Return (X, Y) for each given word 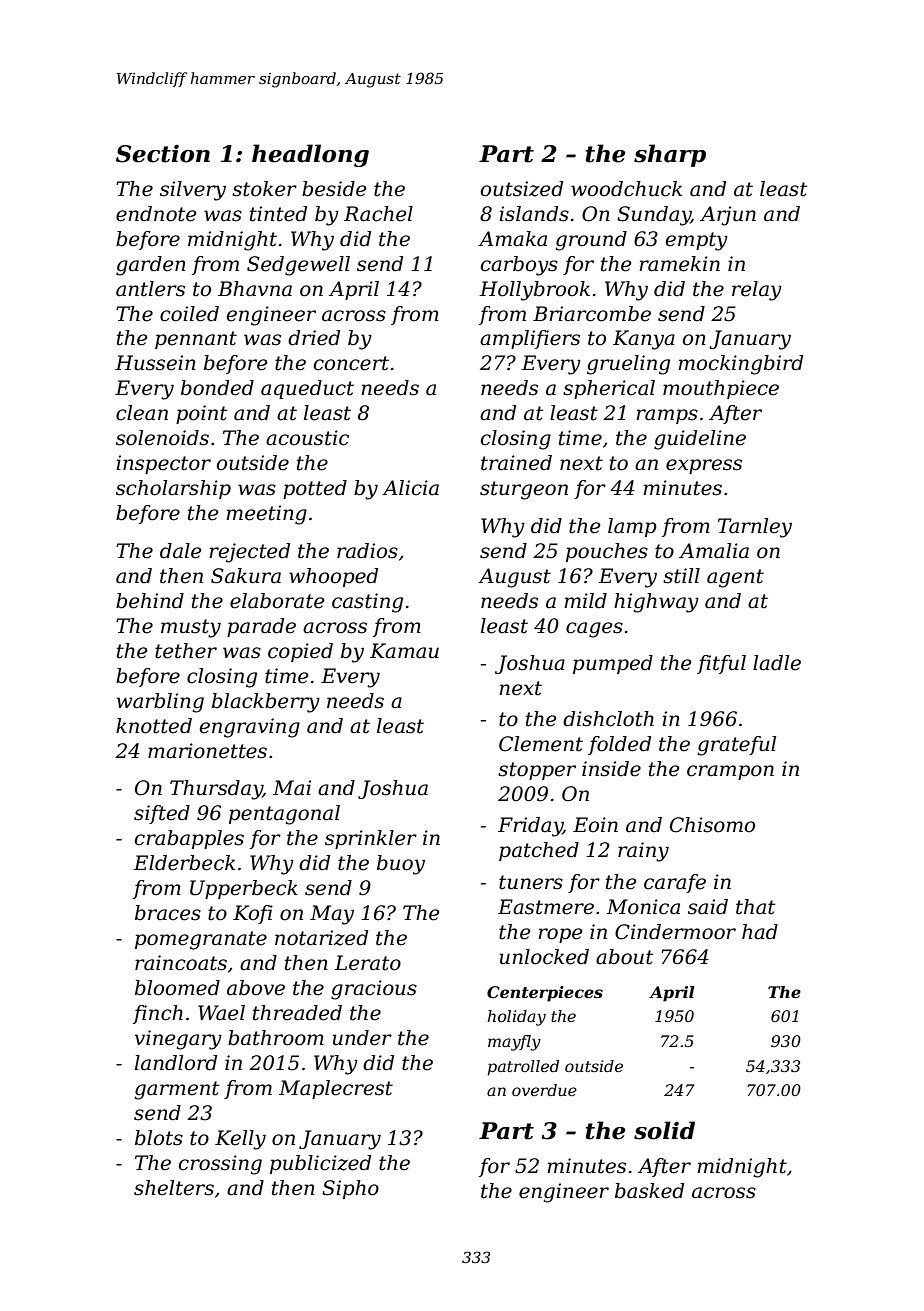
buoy (401, 865)
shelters (174, 1188)
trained (516, 463)
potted (315, 489)
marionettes (207, 751)
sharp (670, 155)
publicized (320, 1164)
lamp (632, 527)
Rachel (378, 214)
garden (151, 266)
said (708, 907)
